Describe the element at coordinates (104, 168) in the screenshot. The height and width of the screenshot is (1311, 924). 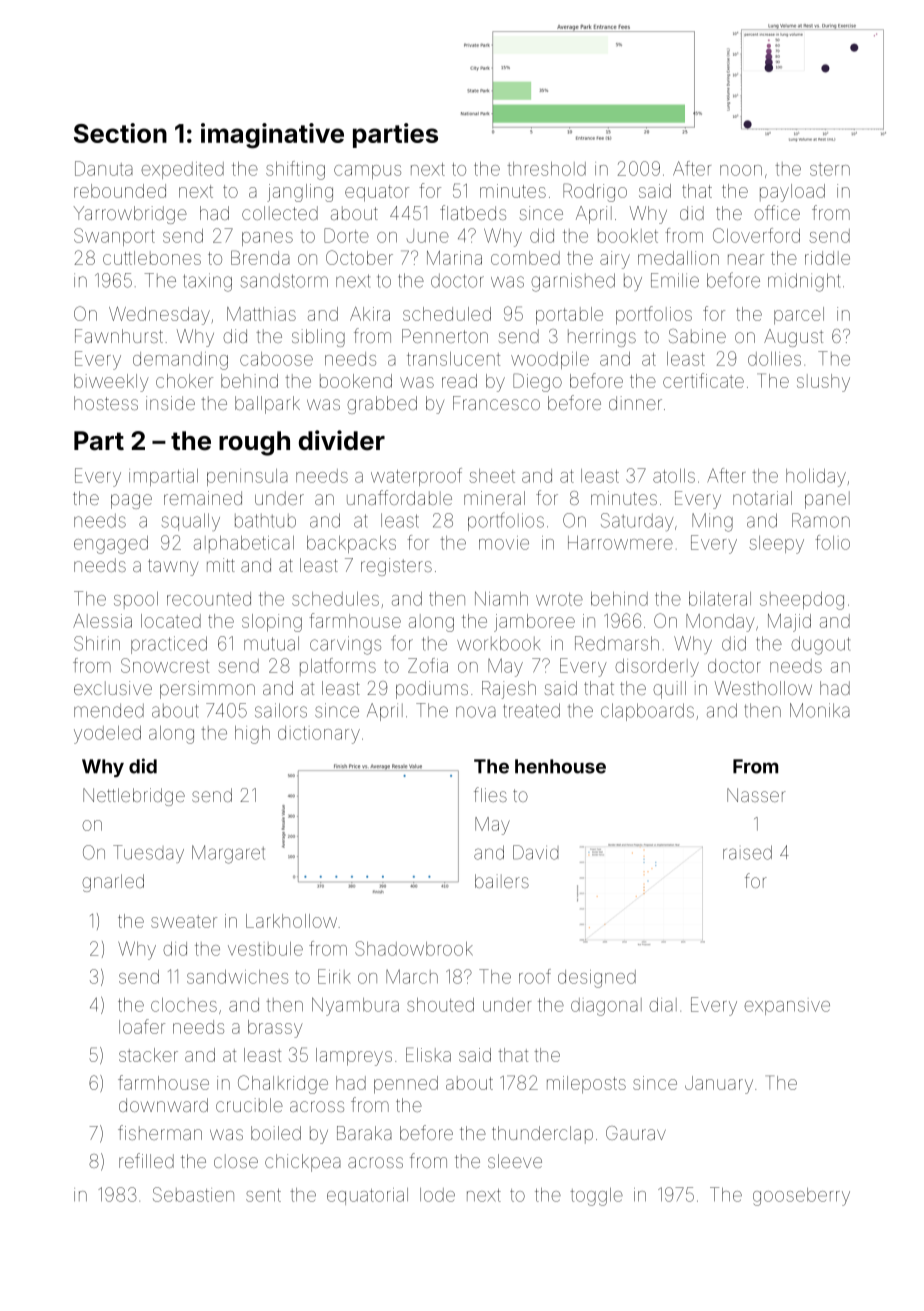
I see `Danuta` at that location.
